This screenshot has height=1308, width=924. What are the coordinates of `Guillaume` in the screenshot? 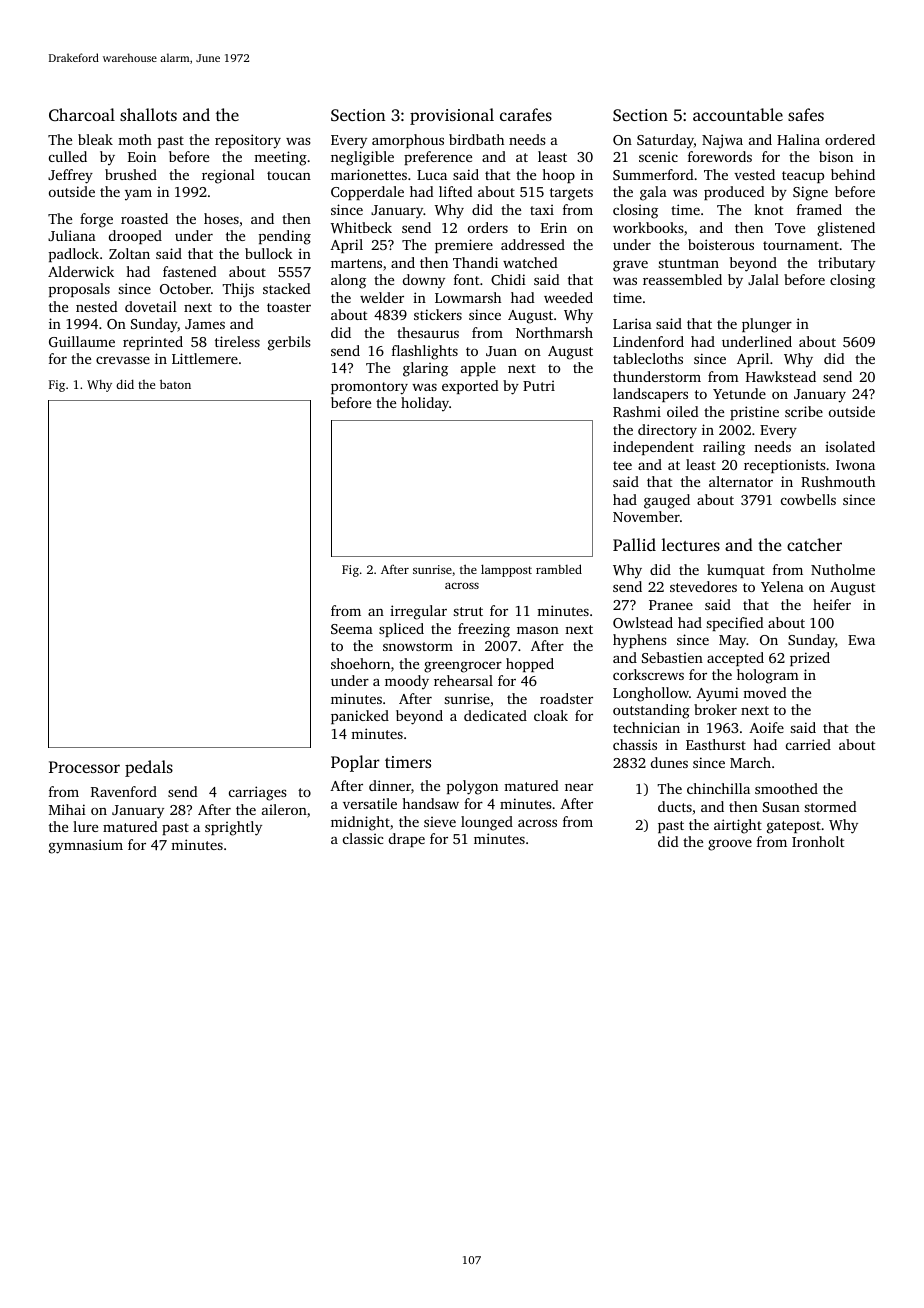 It's located at (82, 341).
